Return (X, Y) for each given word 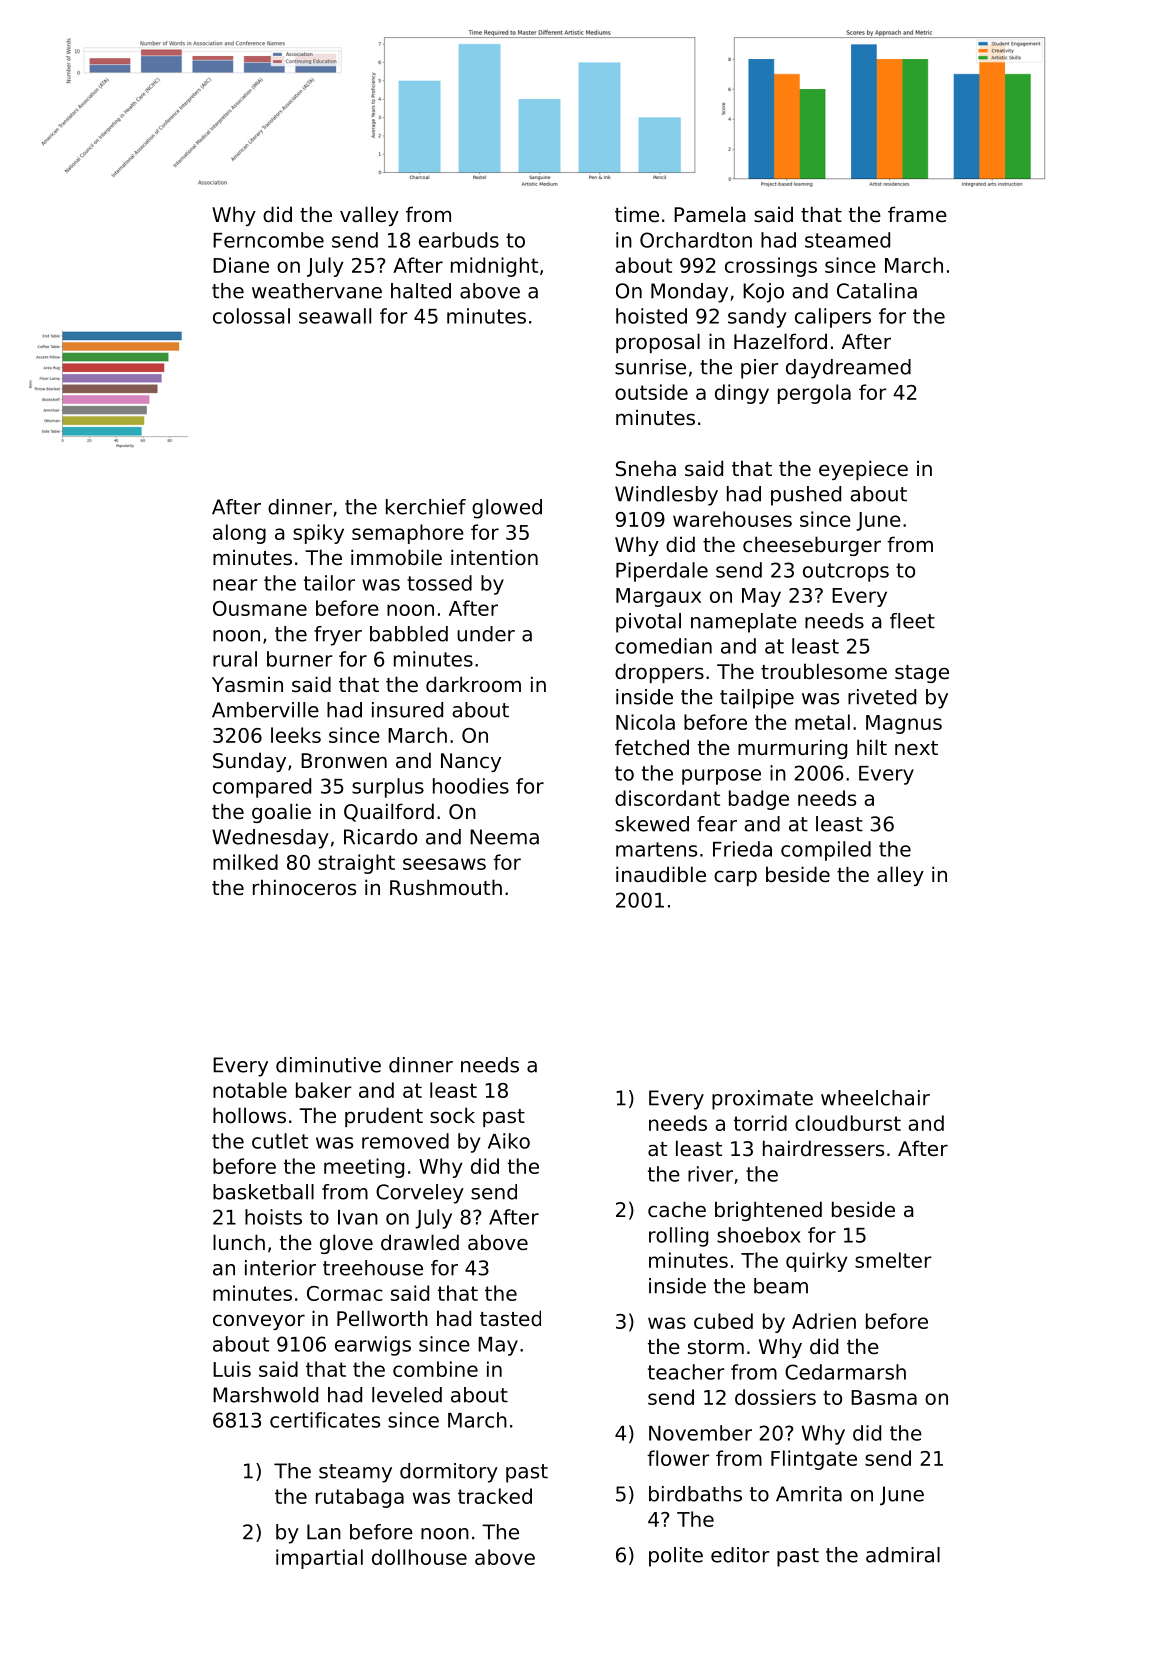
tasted (510, 1318)
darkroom (473, 684)
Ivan (358, 1217)
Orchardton (696, 240)
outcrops (846, 572)
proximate (762, 1100)
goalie (281, 813)
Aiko (509, 1141)
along (239, 534)
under (486, 634)
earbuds (459, 240)
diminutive (328, 1065)
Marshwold (265, 1395)
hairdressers (823, 1148)
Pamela (710, 214)
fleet (912, 621)
